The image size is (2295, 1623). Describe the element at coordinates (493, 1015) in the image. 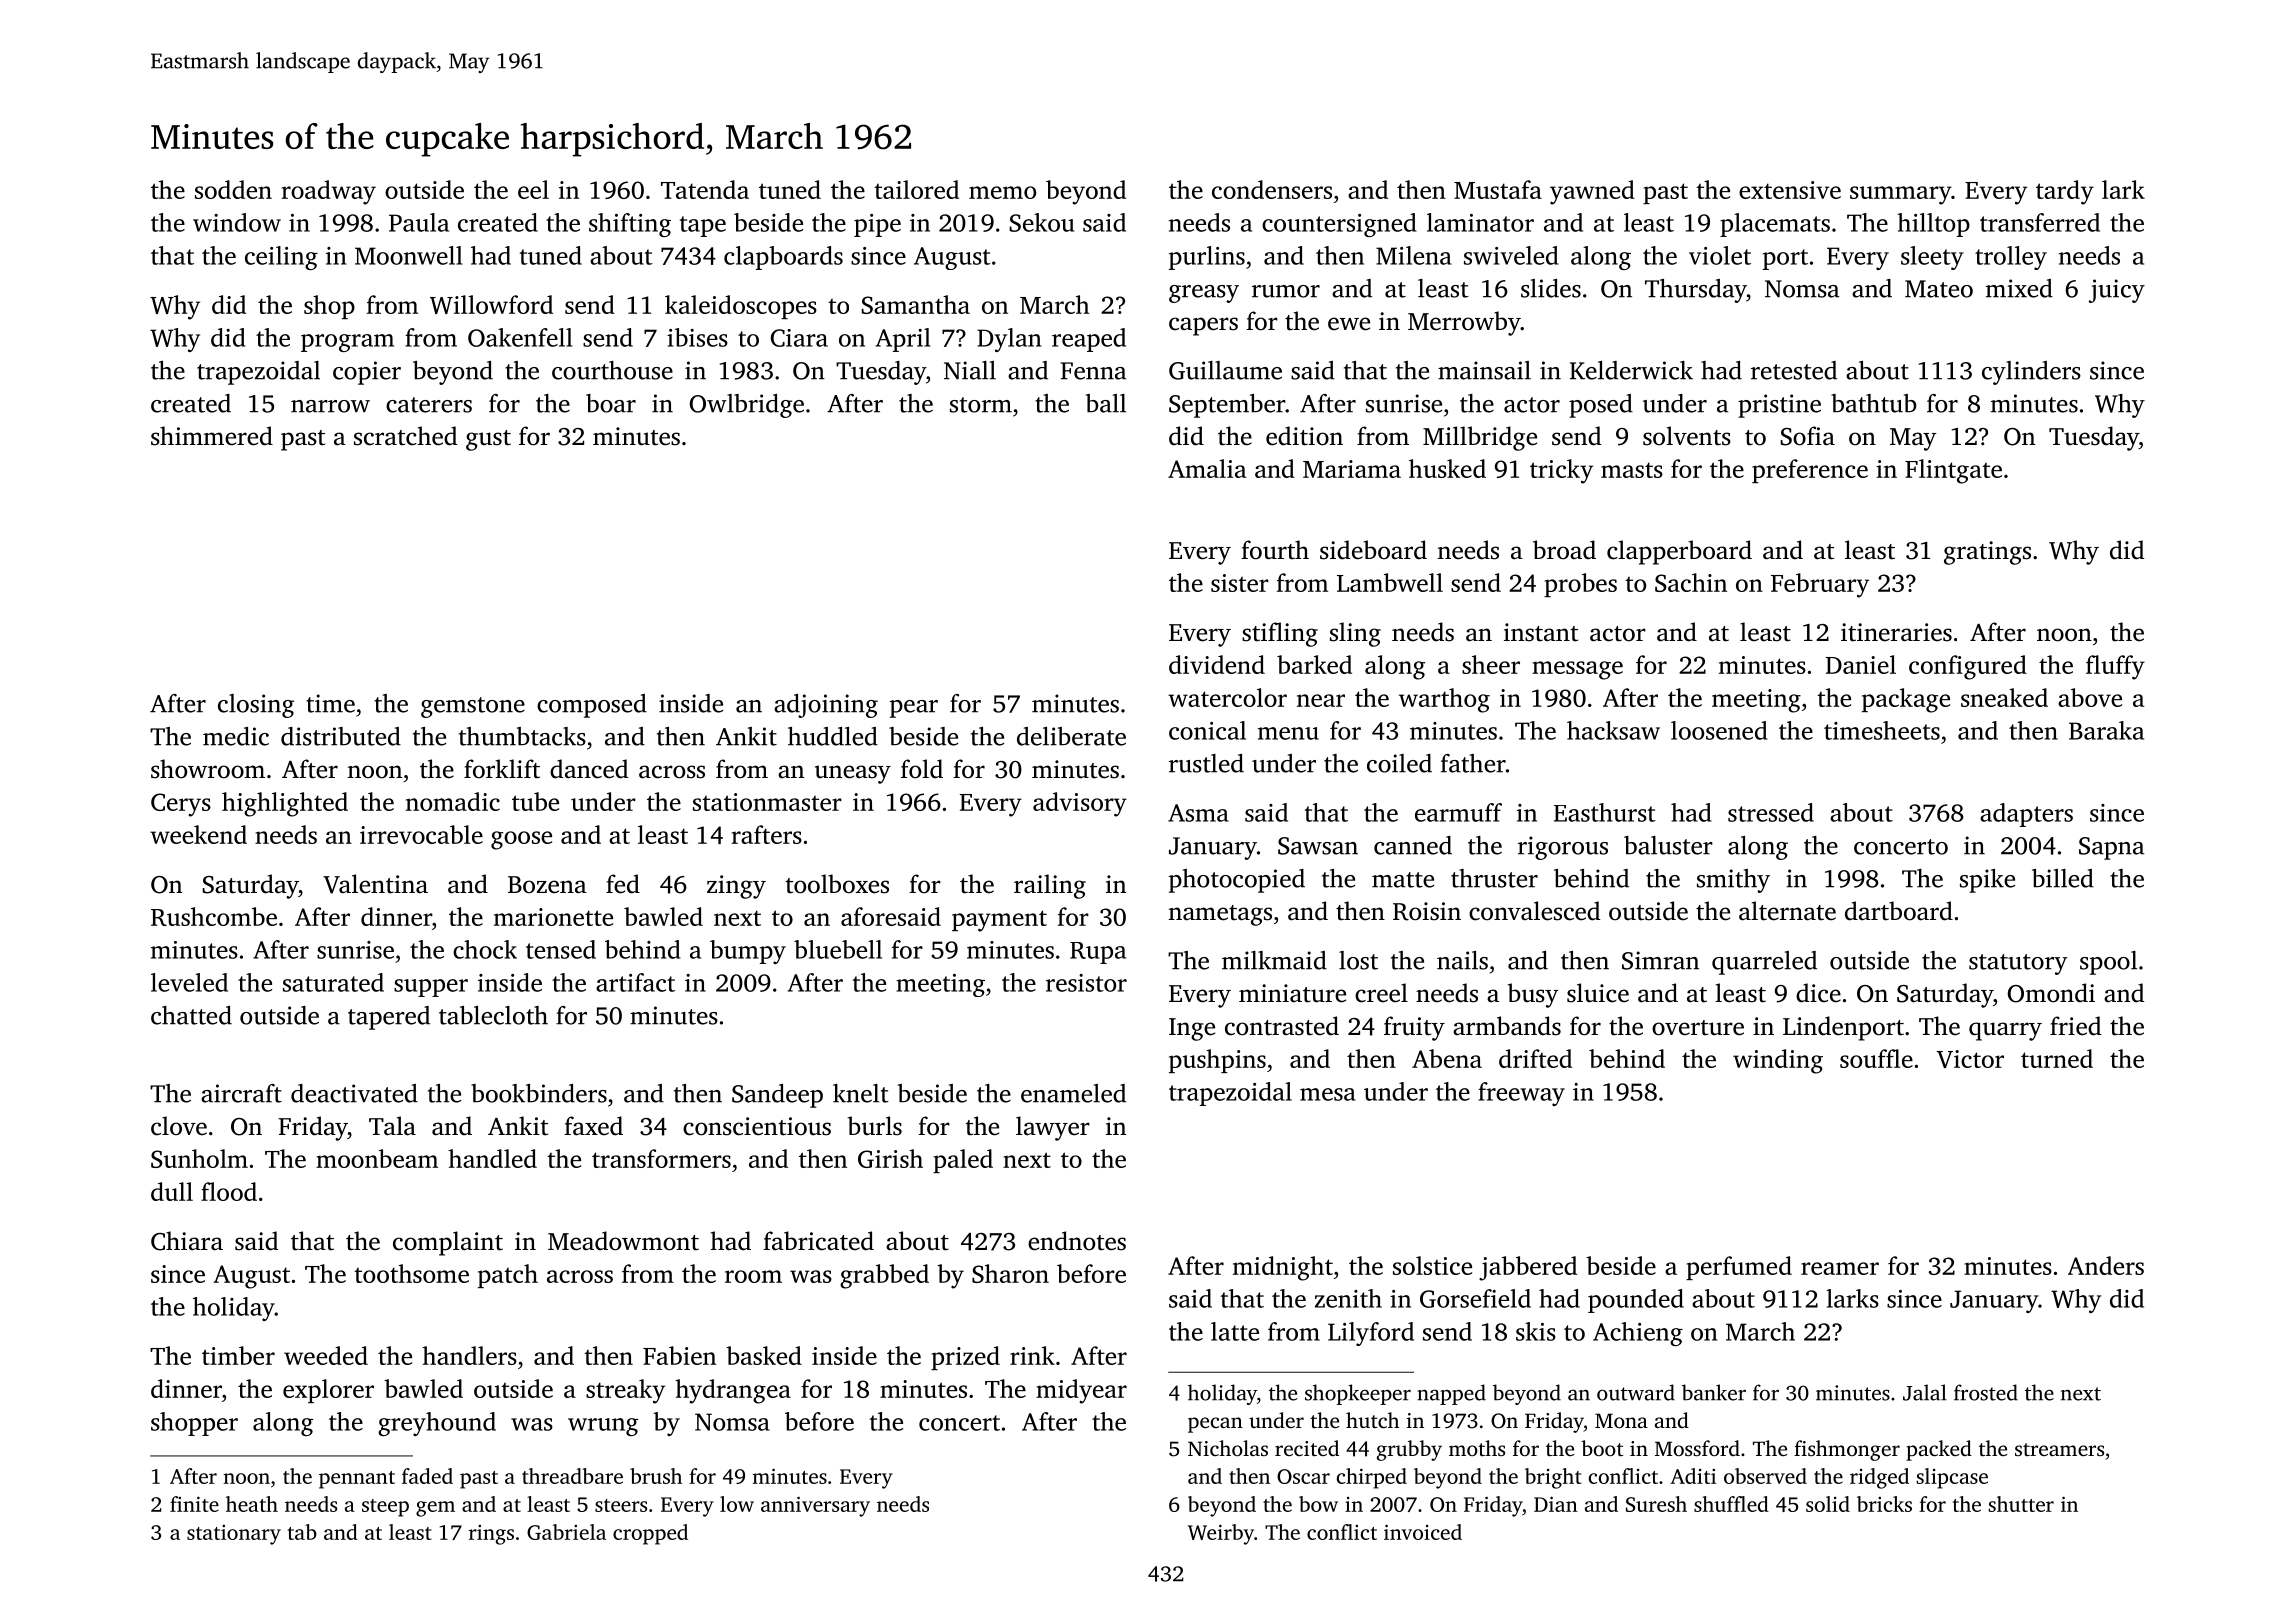

I see `tablecloth` at that location.
